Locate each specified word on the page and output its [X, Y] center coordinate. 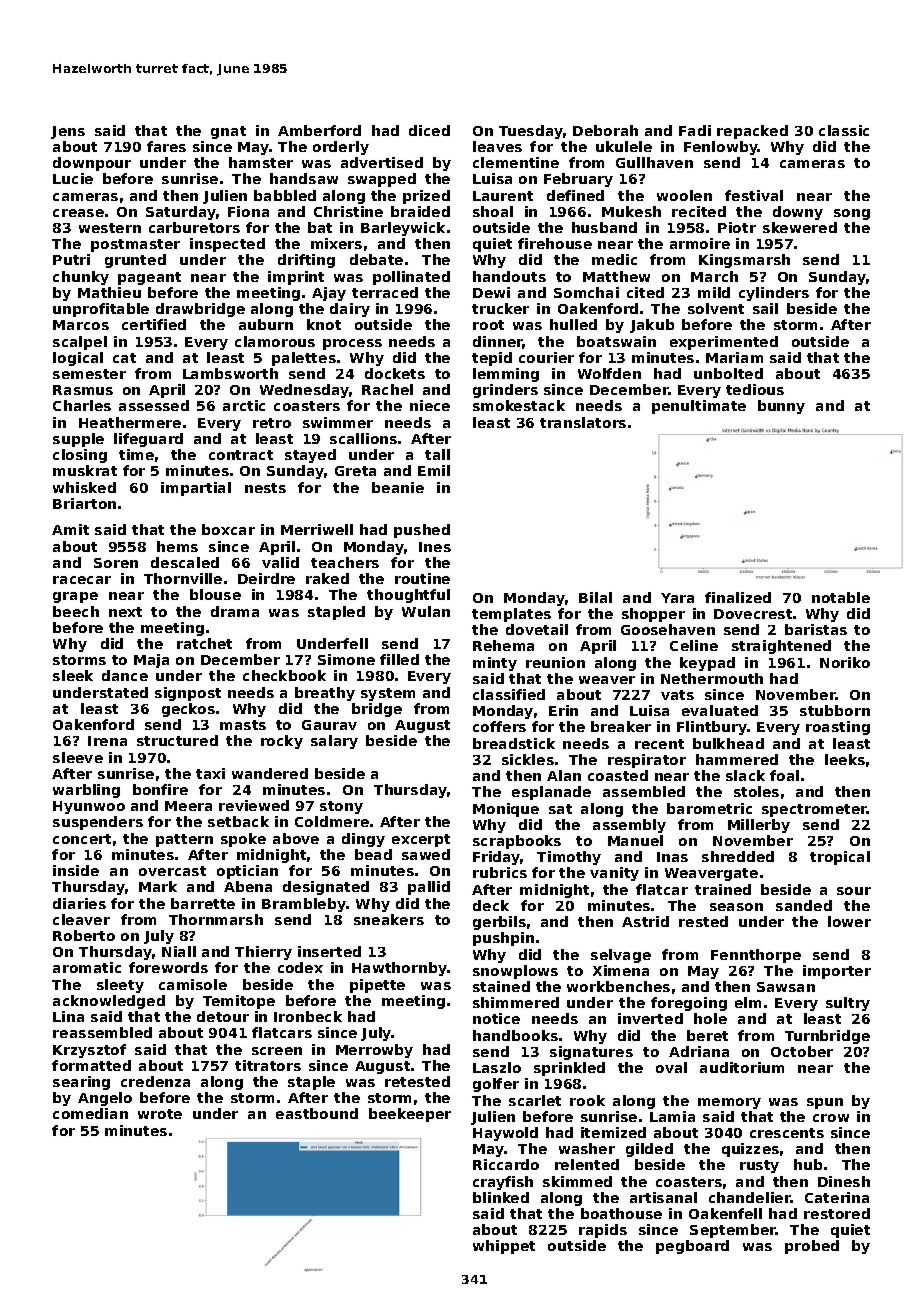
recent [659, 744]
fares [166, 146]
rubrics [500, 872]
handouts [509, 276]
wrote [160, 1114]
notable [841, 597]
